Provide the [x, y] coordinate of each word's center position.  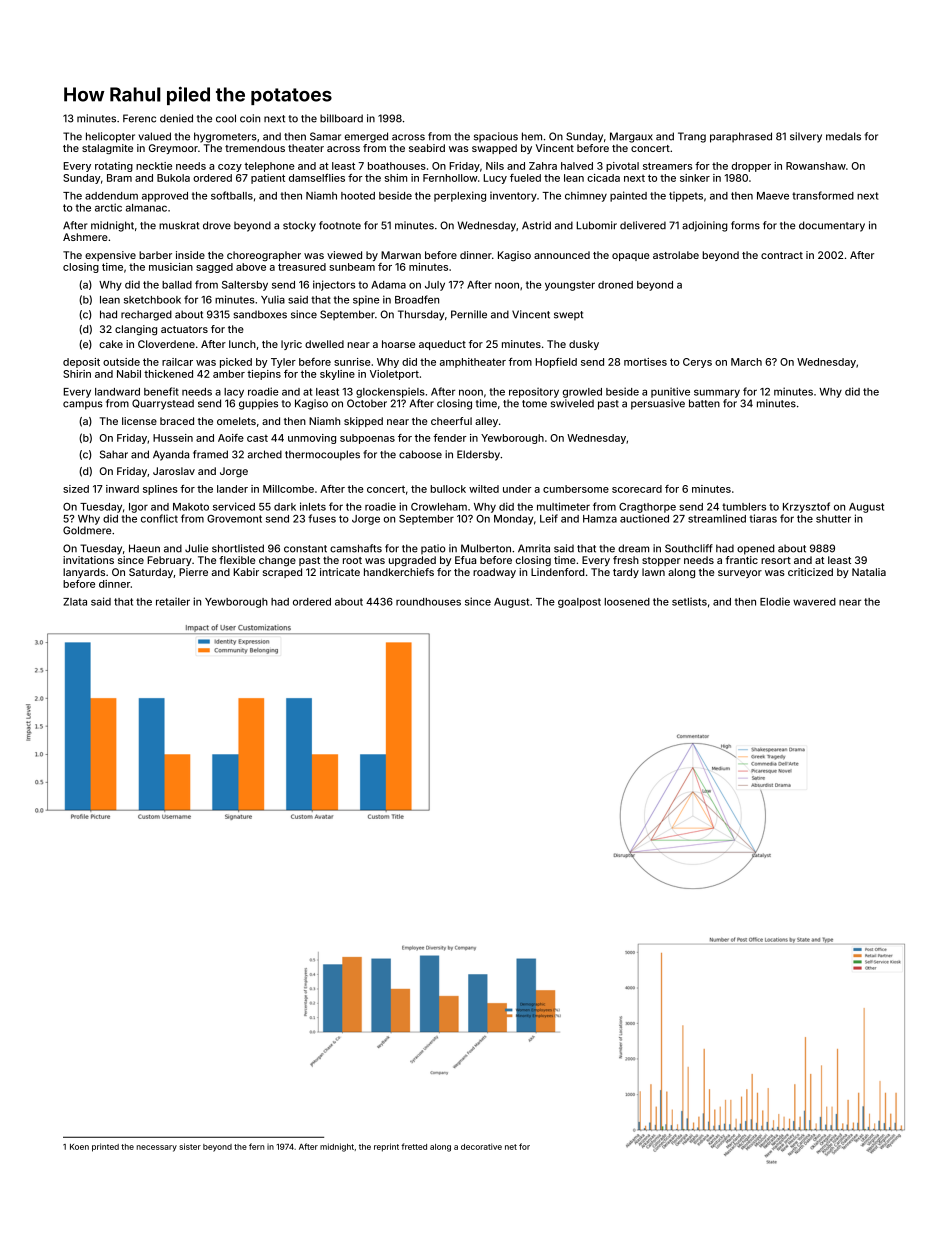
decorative [481, 1146]
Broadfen [417, 299]
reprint [386, 1147]
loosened [627, 602]
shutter [833, 519]
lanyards [84, 573]
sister [190, 1146]
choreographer [264, 256]
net [511, 1147]
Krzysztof [806, 507]
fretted [414, 1146]
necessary [157, 1148]
